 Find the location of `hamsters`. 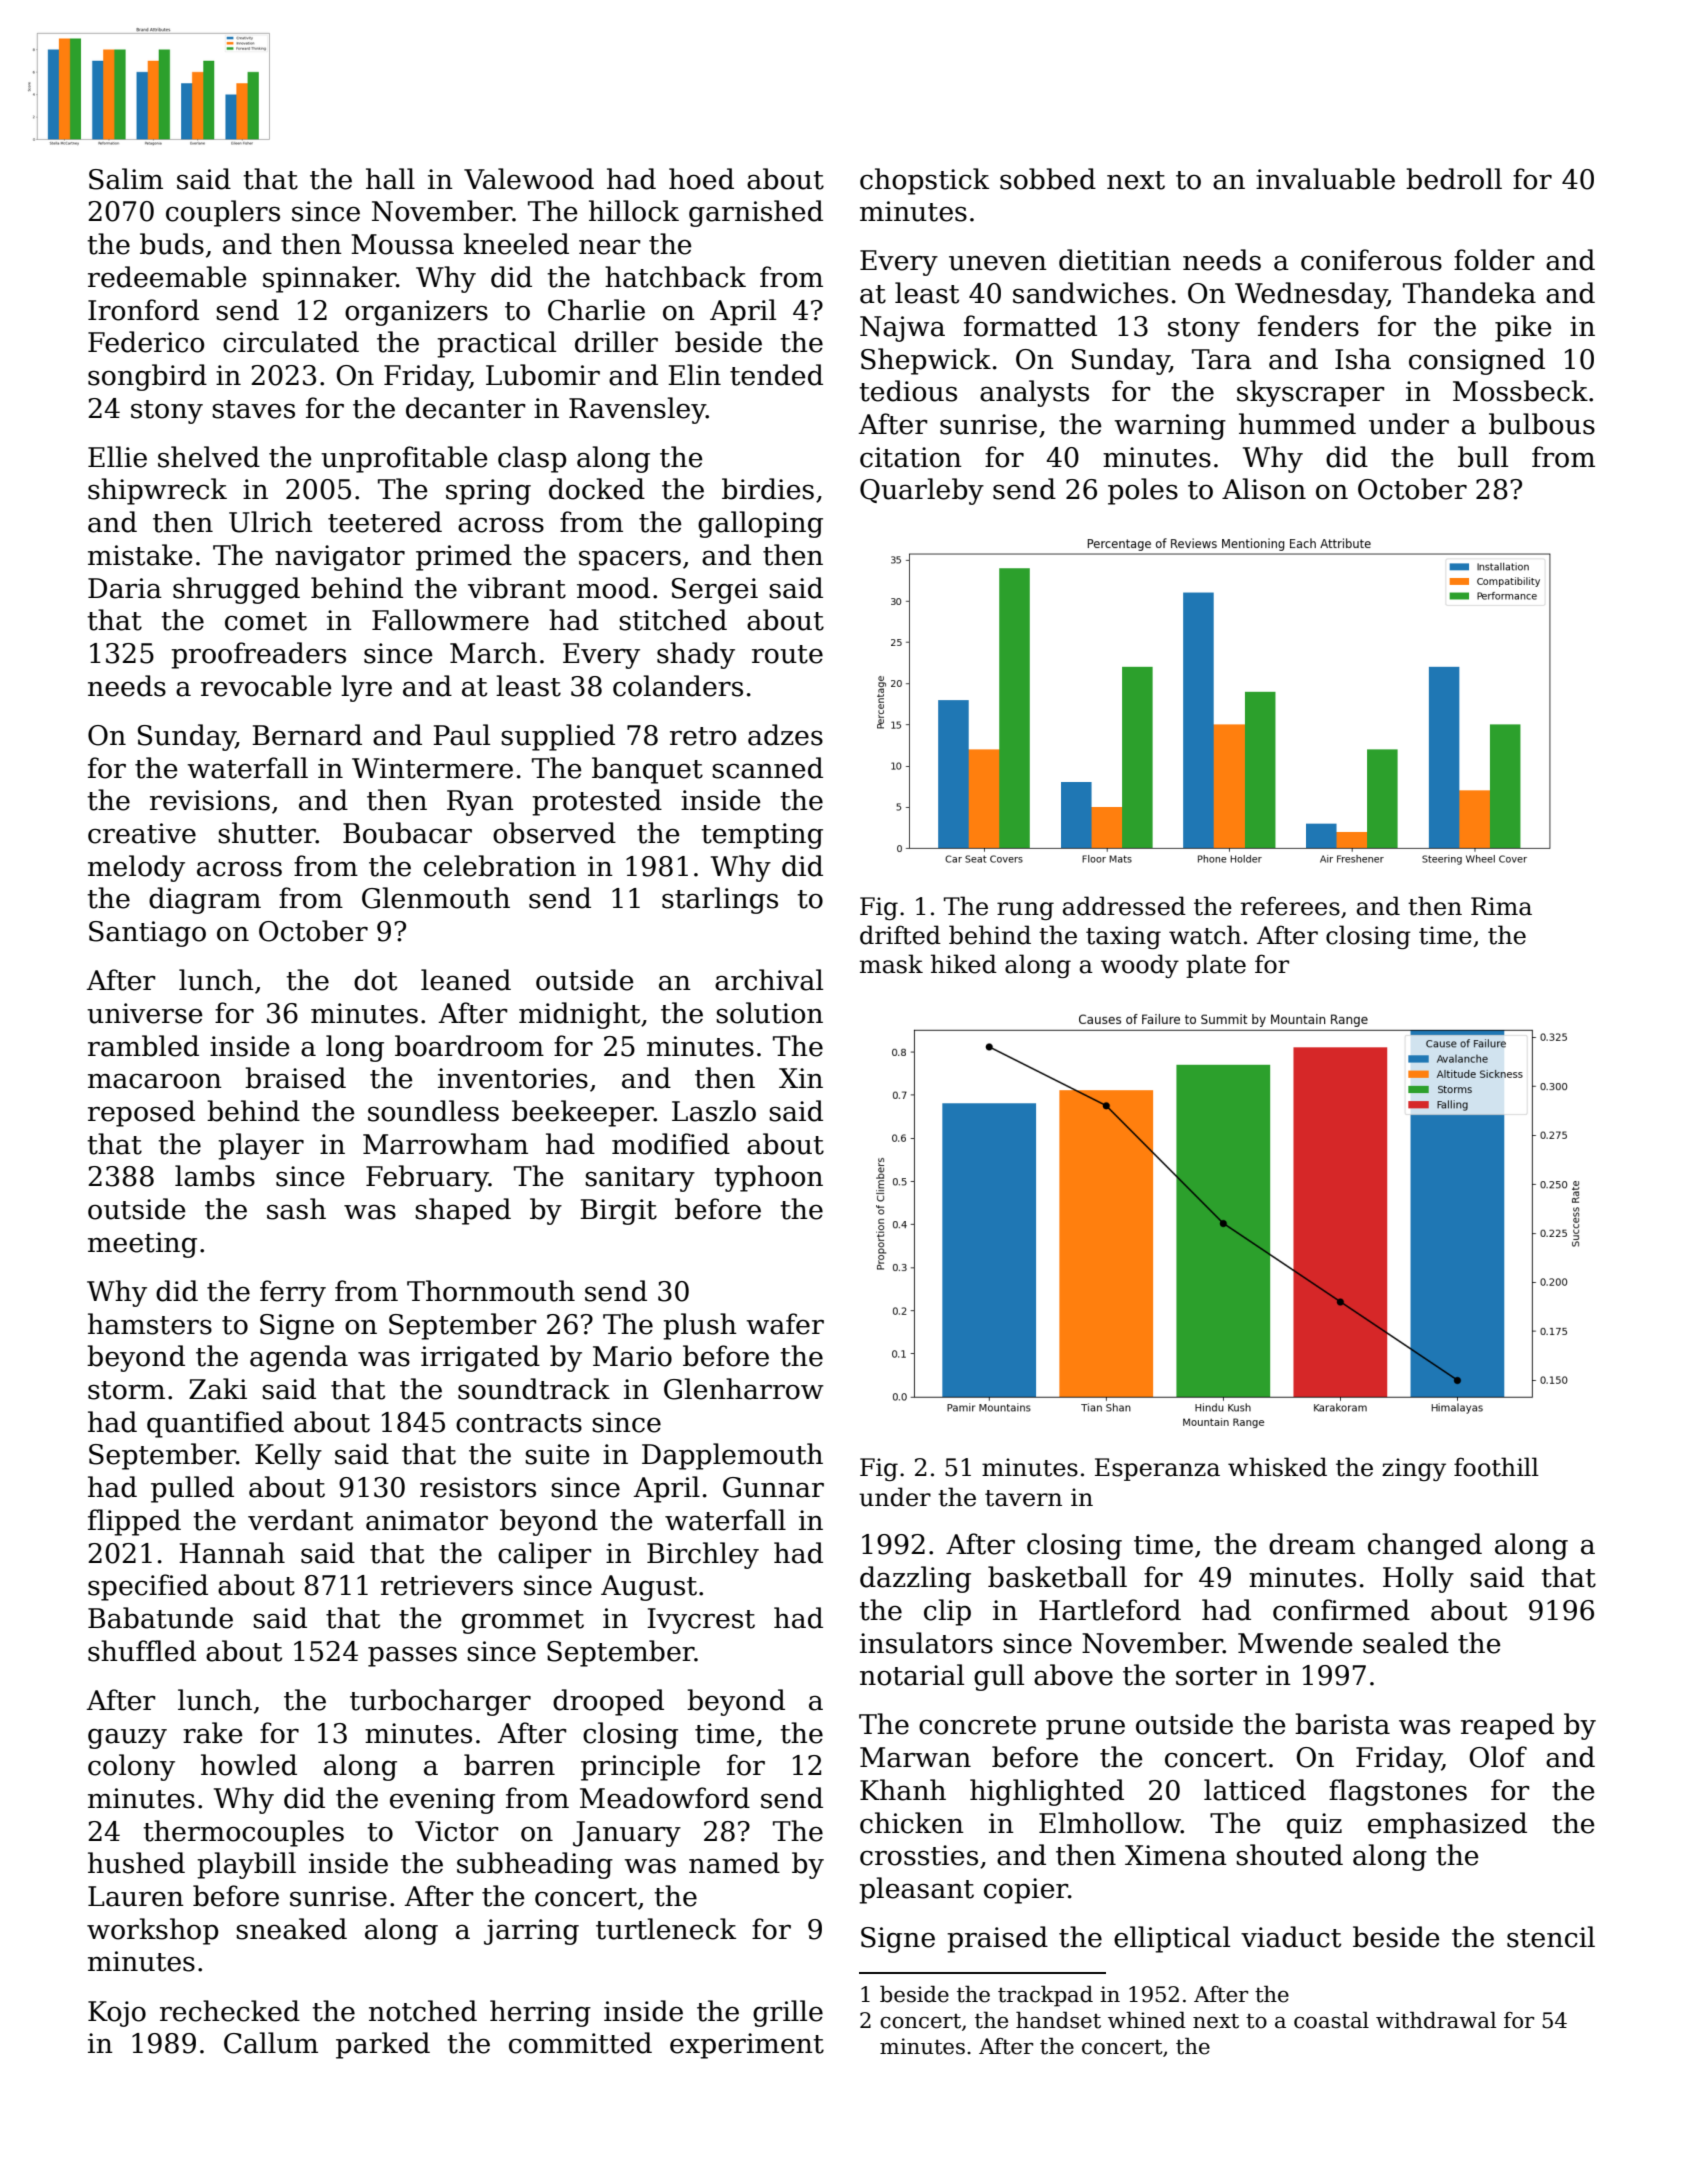

hamsters is located at coordinates (150, 1324).
